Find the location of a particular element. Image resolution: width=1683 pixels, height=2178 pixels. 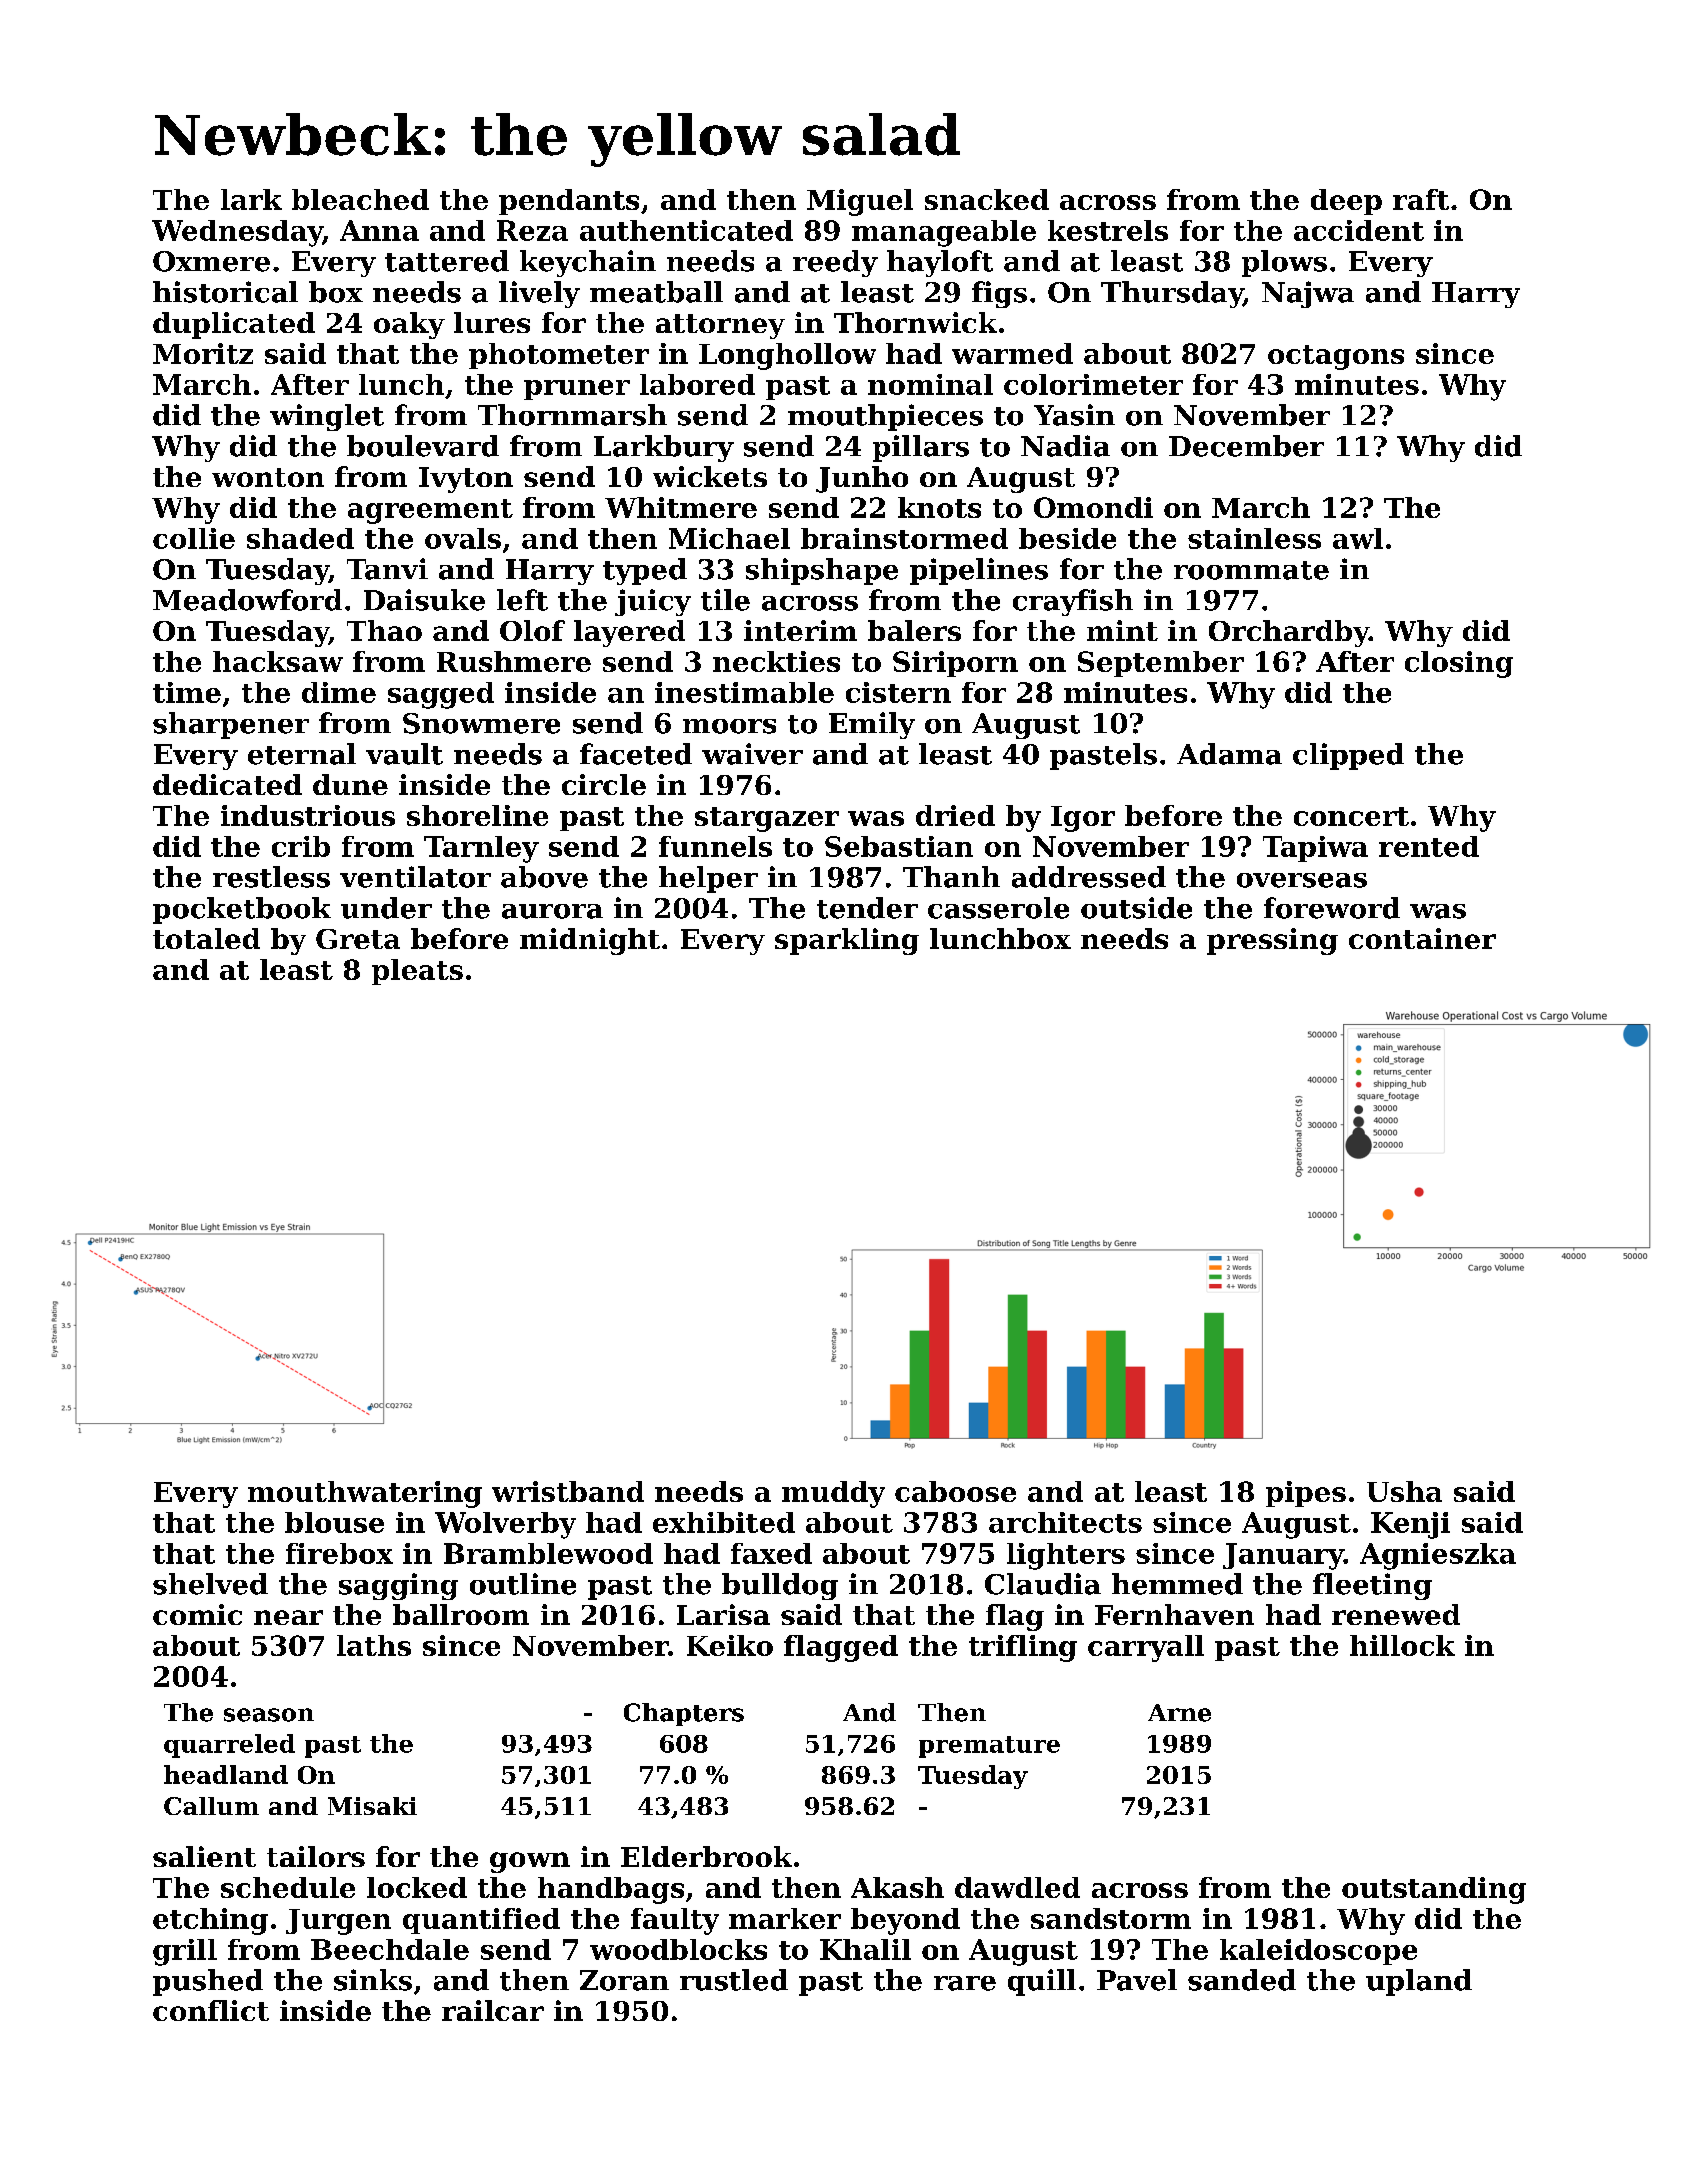

sinks is located at coordinates (373, 1980).
